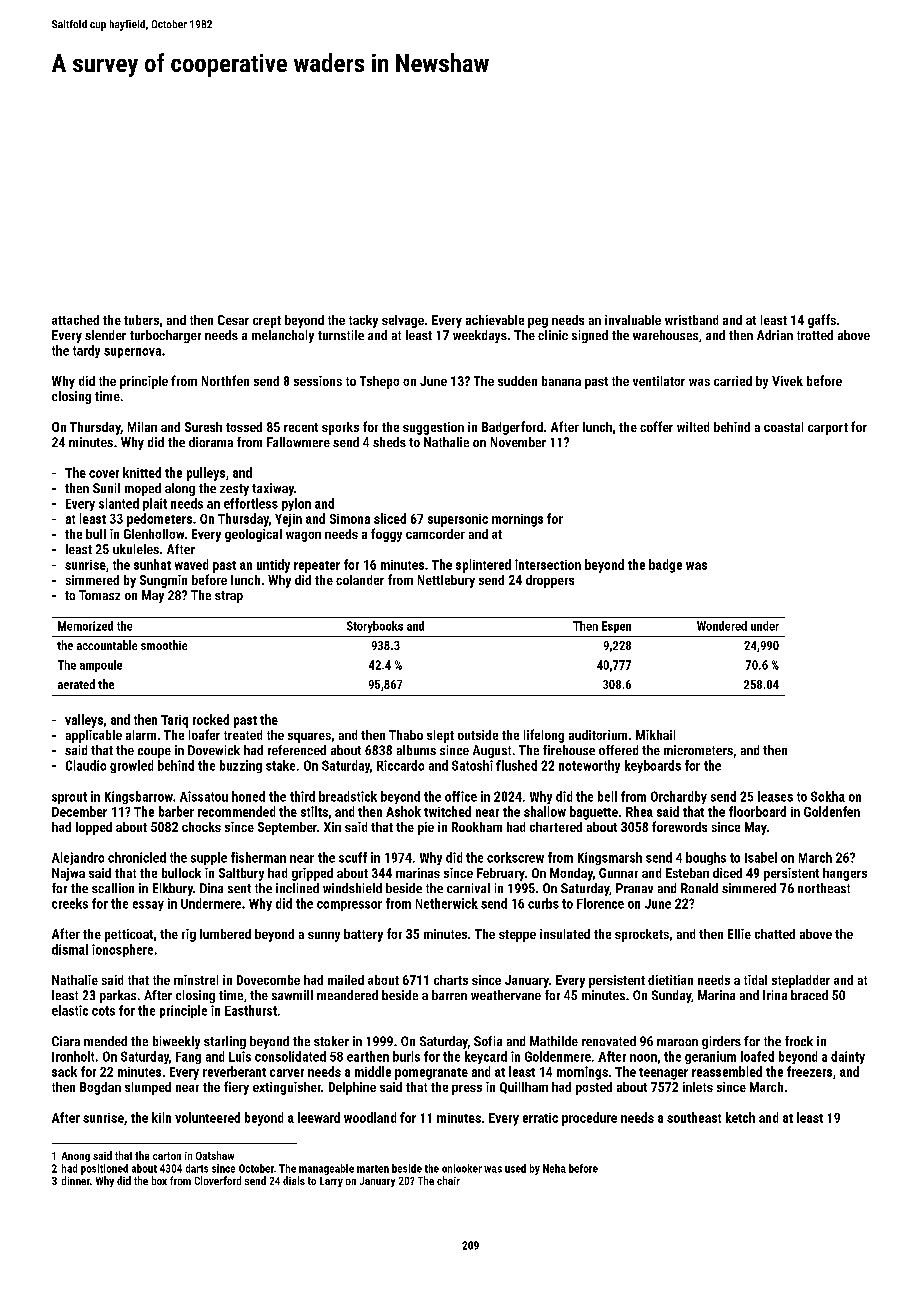 The height and width of the screenshot is (1314, 924). Describe the element at coordinates (558, 1056) in the screenshot. I see `Goldenmere` at that location.
